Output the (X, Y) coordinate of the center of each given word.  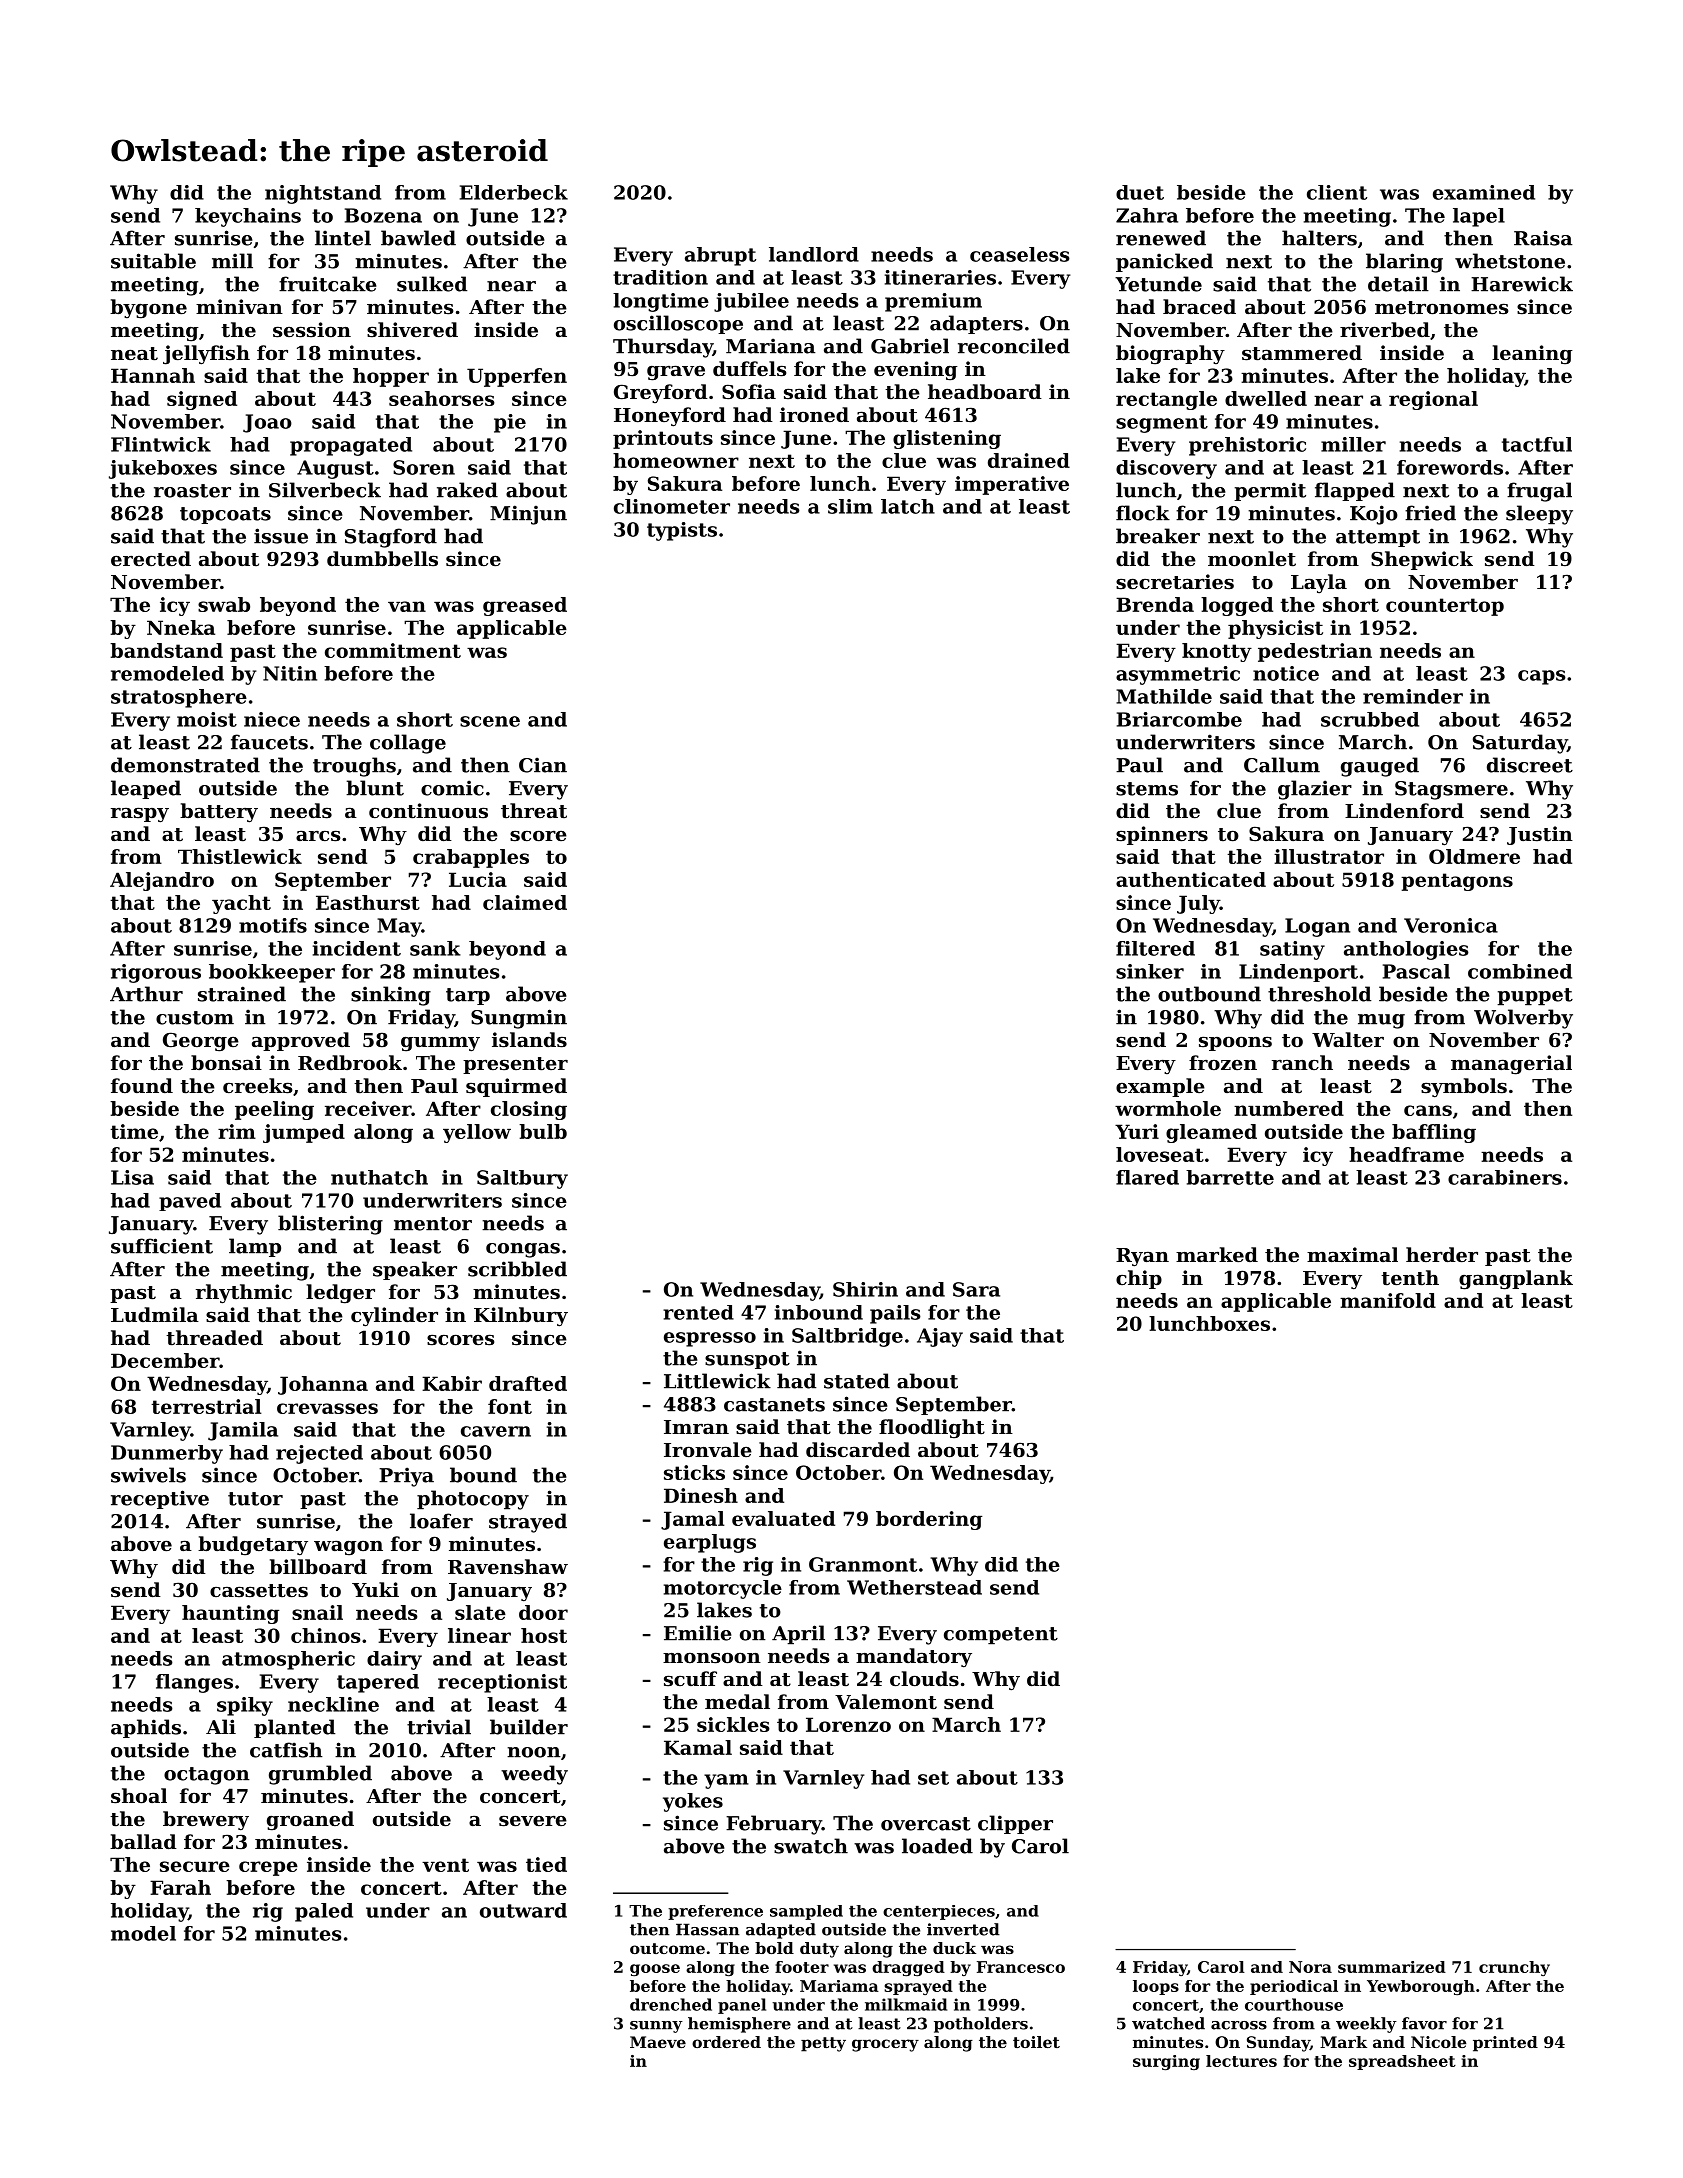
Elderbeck (514, 192)
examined (1484, 192)
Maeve (658, 2042)
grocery (885, 2045)
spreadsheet (1402, 2062)
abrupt (720, 256)
